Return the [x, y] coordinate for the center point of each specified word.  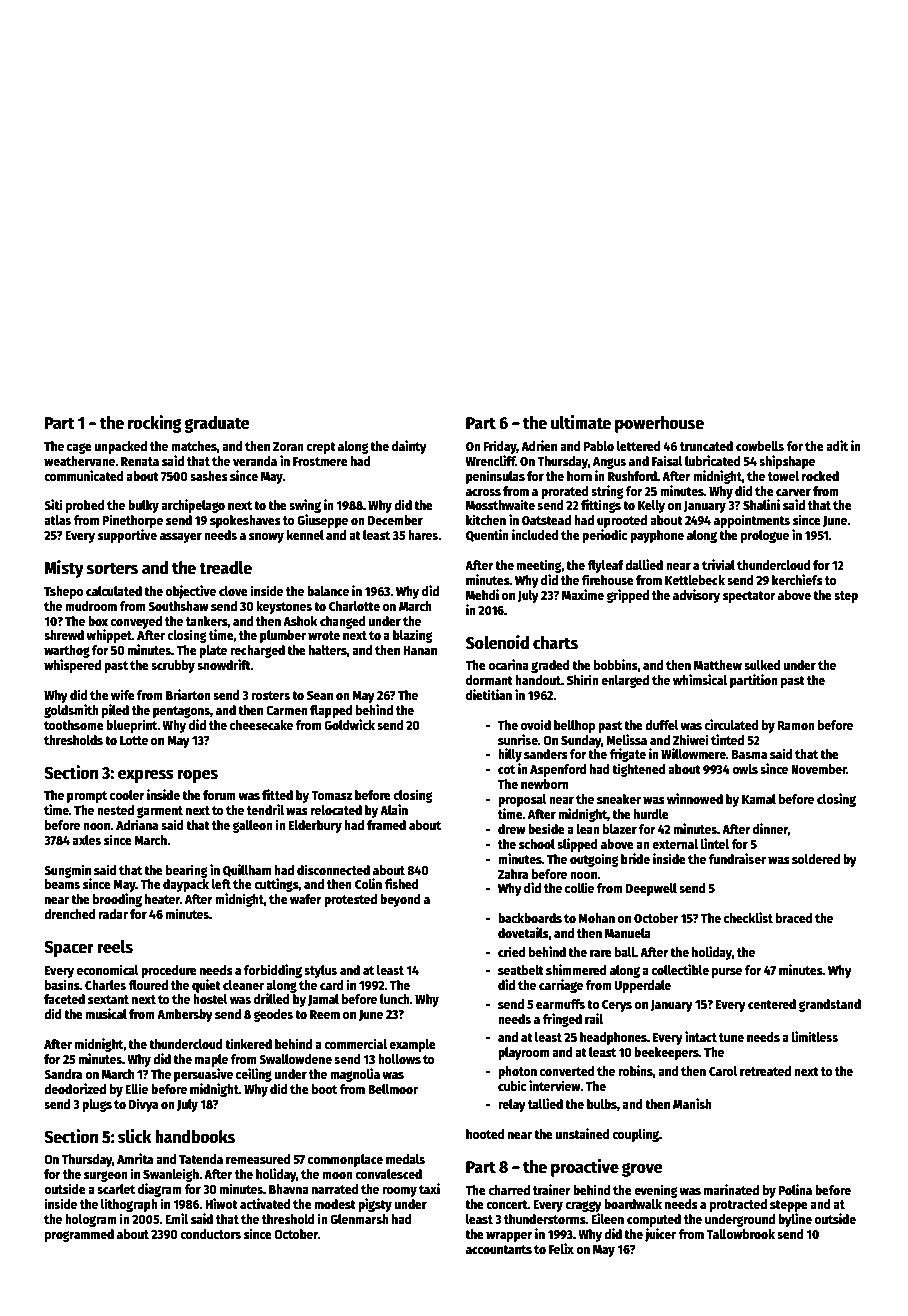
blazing [413, 636]
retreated [765, 1071]
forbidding [273, 971]
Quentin [487, 535]
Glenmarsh [359, 1219]
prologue [765, 536]
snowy [266, 538]
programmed [79, 1235]
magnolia [355, 1075]
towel [783, 476]
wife [123, 694]
